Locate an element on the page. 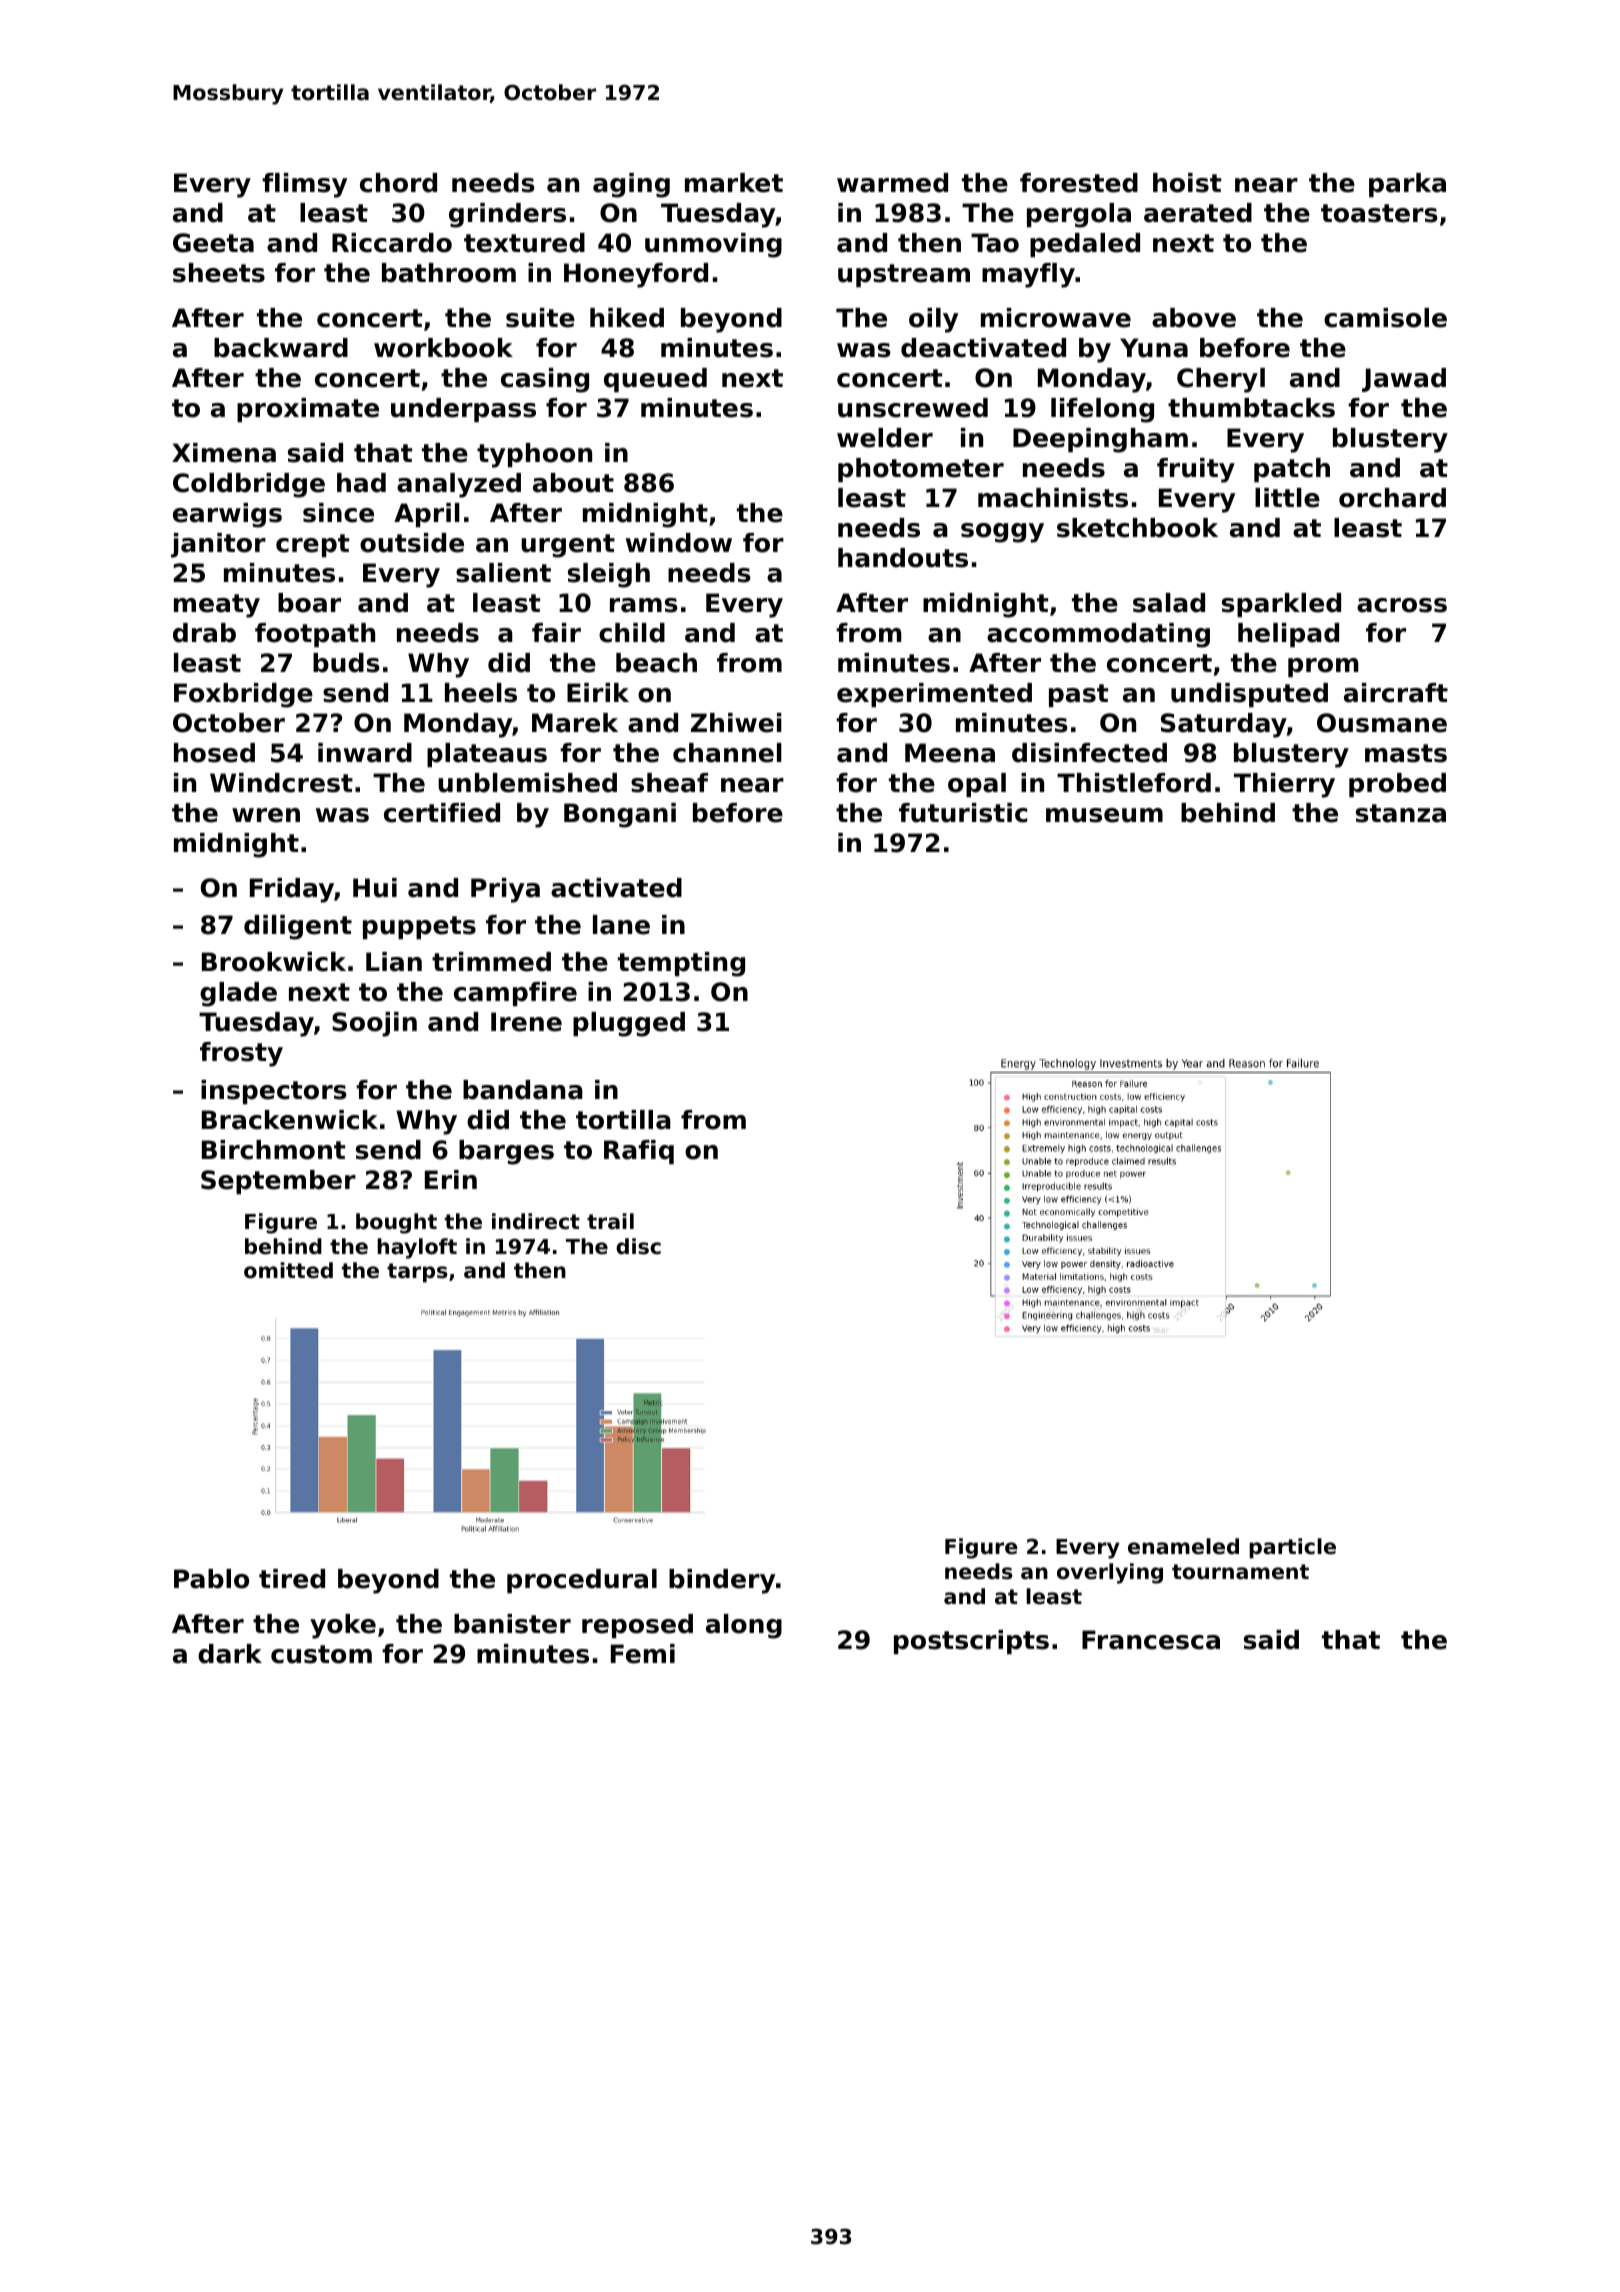 The height and width of the image is (2292, 1620). inward is located at coordinates (365, 753).
